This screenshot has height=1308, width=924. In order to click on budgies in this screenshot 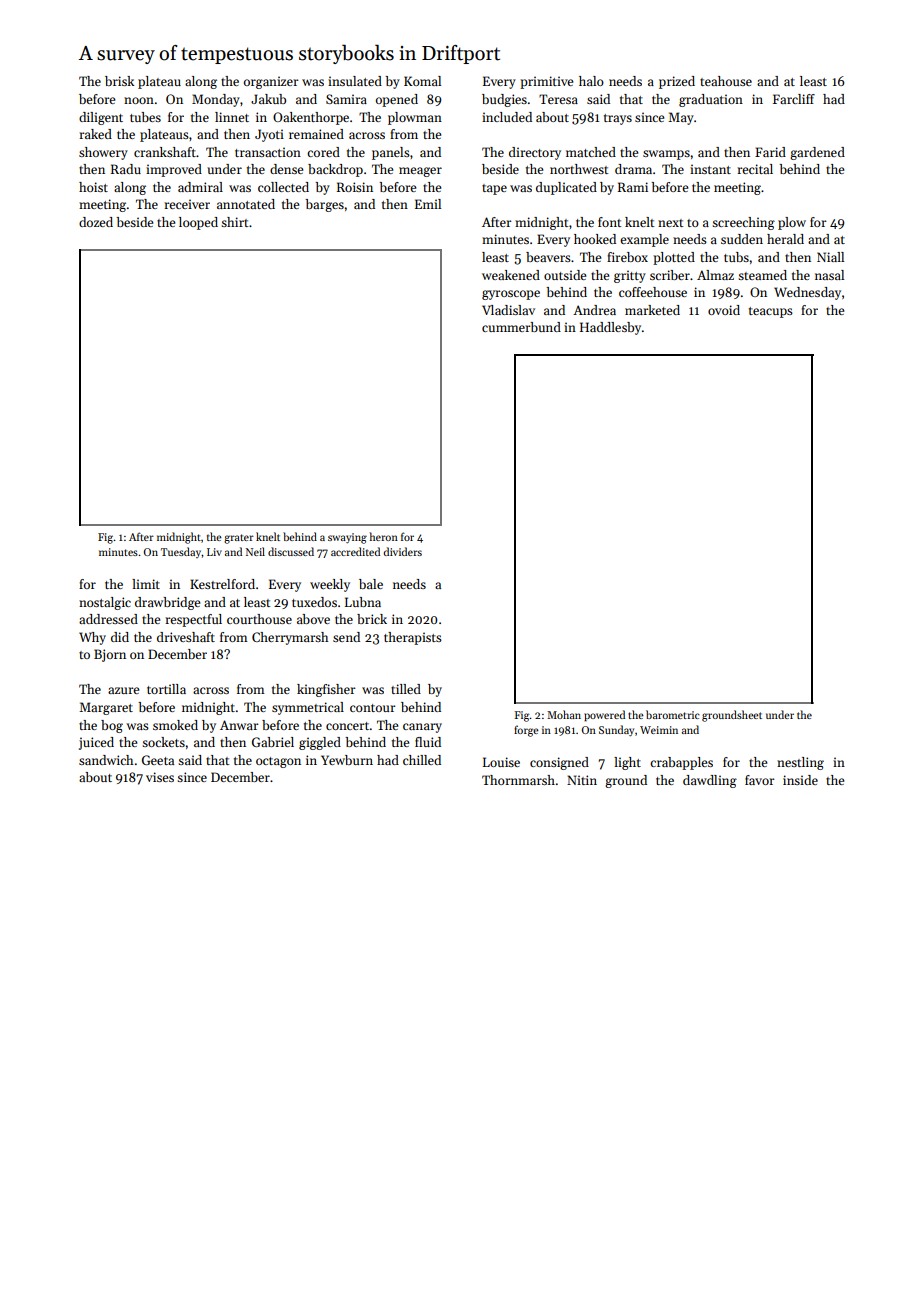, I will do `click(504, 100)`.
